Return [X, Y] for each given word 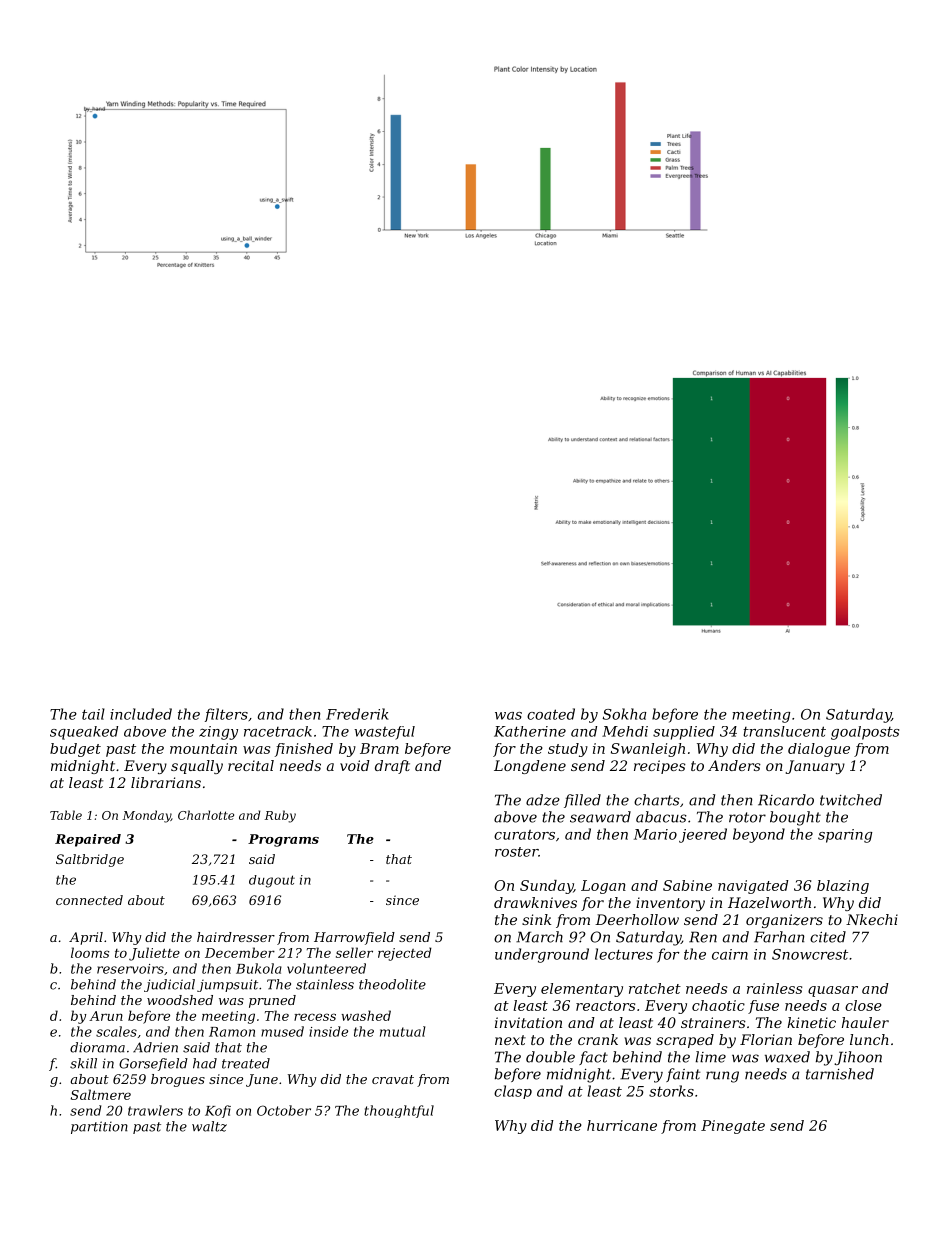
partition [99, 1127]
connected [89, 900]
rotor [747, 817]
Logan [603, 887]
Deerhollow [637, 919]
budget [75, 750]
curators [524, 835]
